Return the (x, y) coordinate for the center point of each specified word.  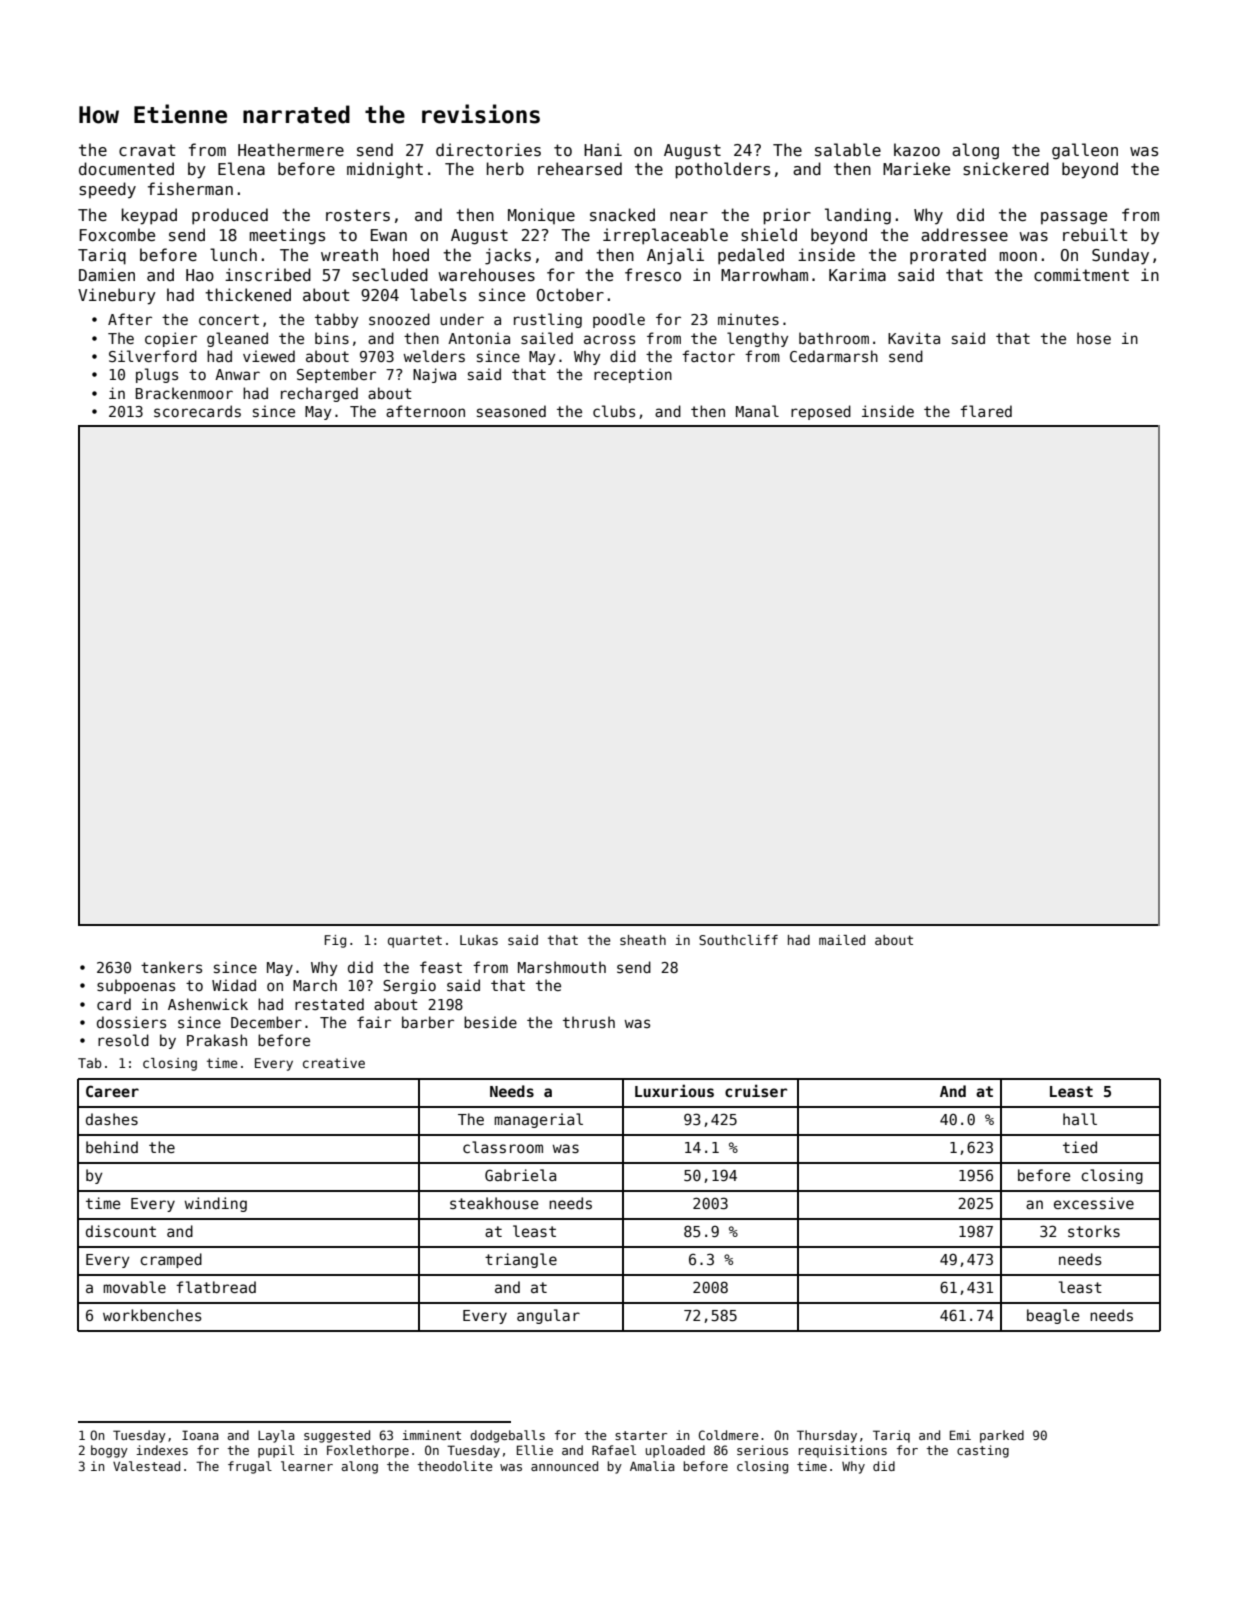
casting (983, 1451)
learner (307, 1466)
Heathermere (291, 149)
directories (488, 150)
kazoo (917, 149)
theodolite (455, 1466)
